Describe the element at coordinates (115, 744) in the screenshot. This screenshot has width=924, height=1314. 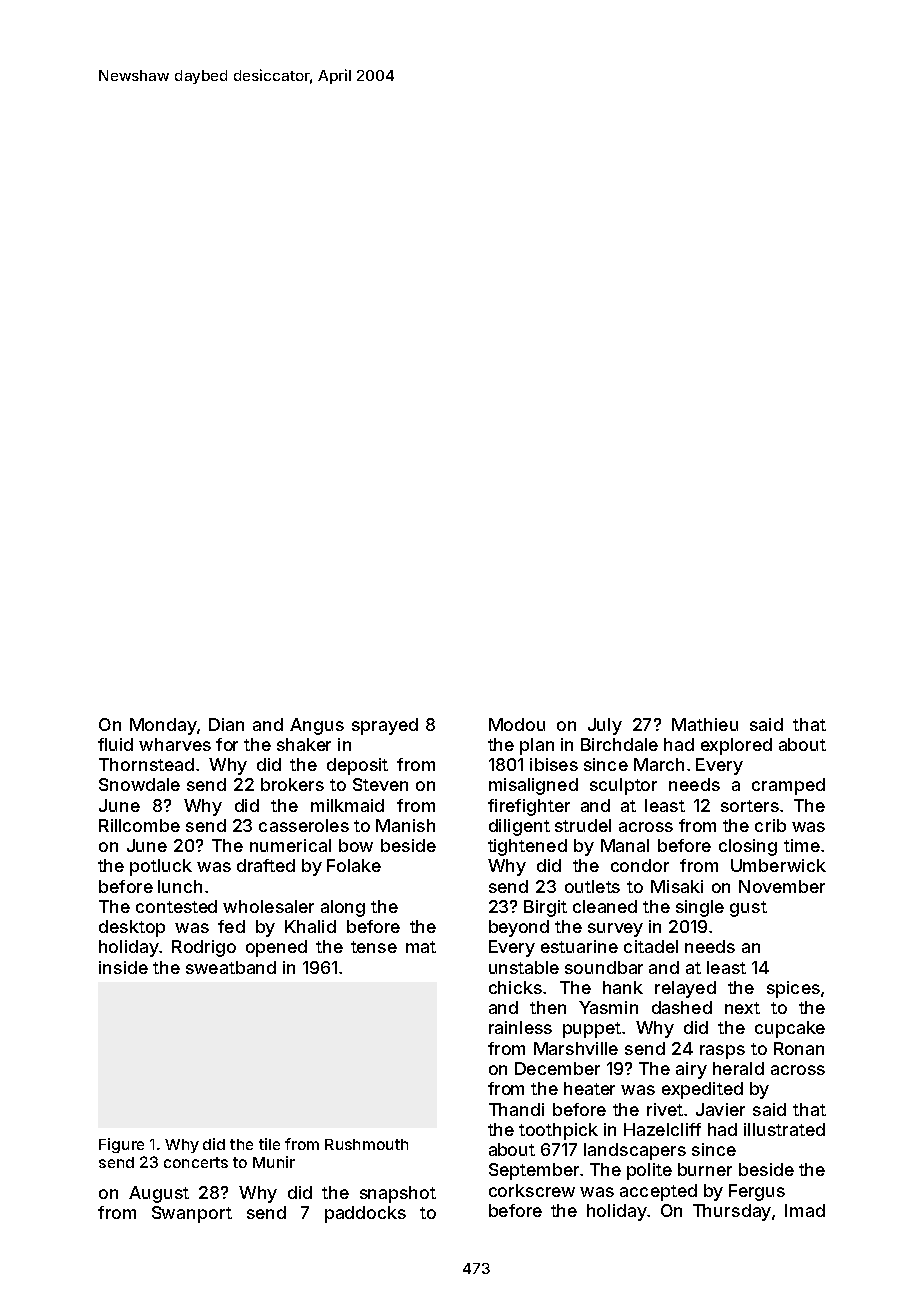
I see `fluid` at that location.
